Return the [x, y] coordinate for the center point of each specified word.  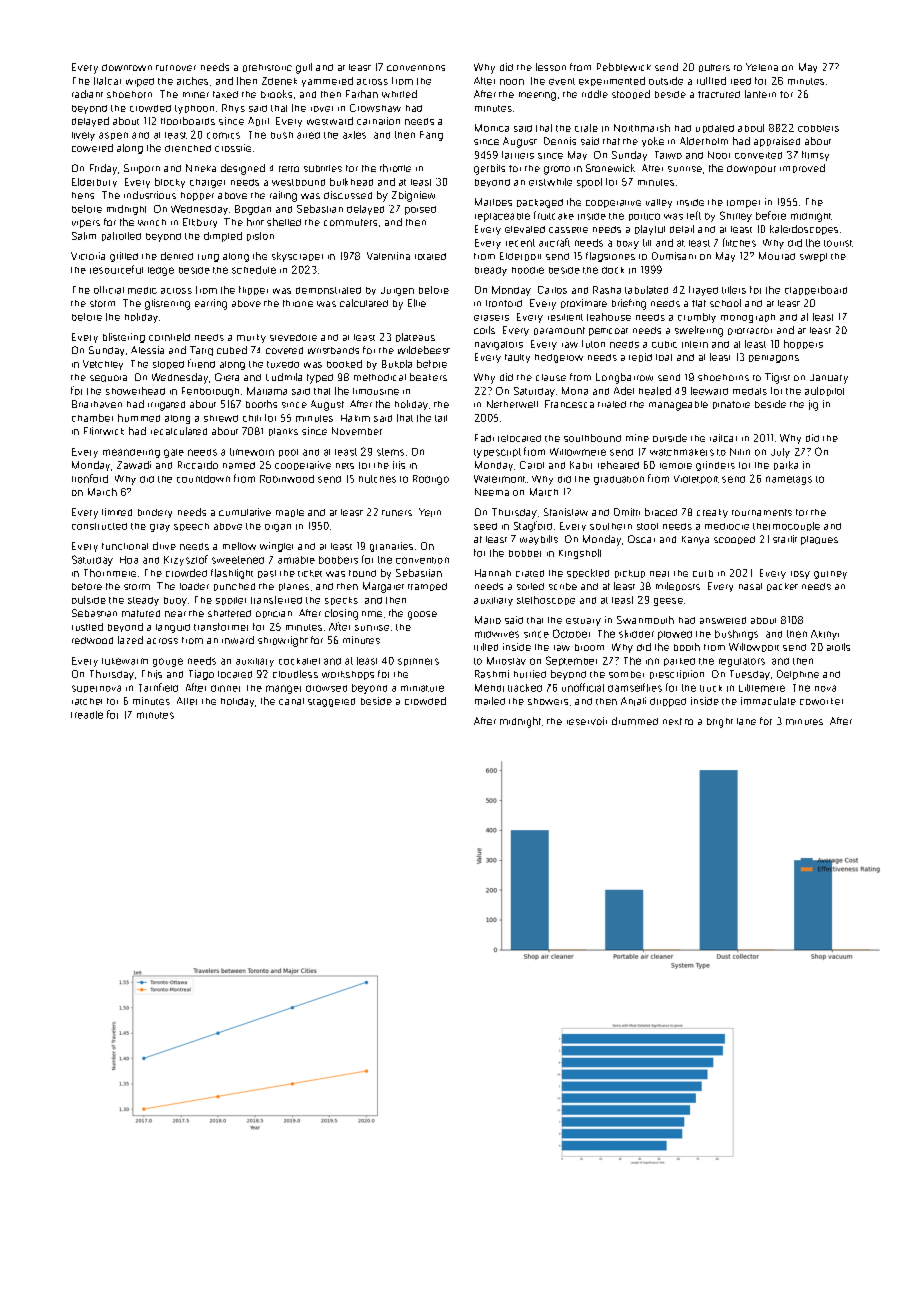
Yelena [762, 67]
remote [676, 466]
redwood [92, 640]
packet [782, 587]
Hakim [355, 418]
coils [484, 330]
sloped [168, 365]
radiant [87, 94]
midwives [497, 634]
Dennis [560, 141]
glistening [167, 304]
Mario [488, 620]
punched [234, 587]
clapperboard [816, 290]
